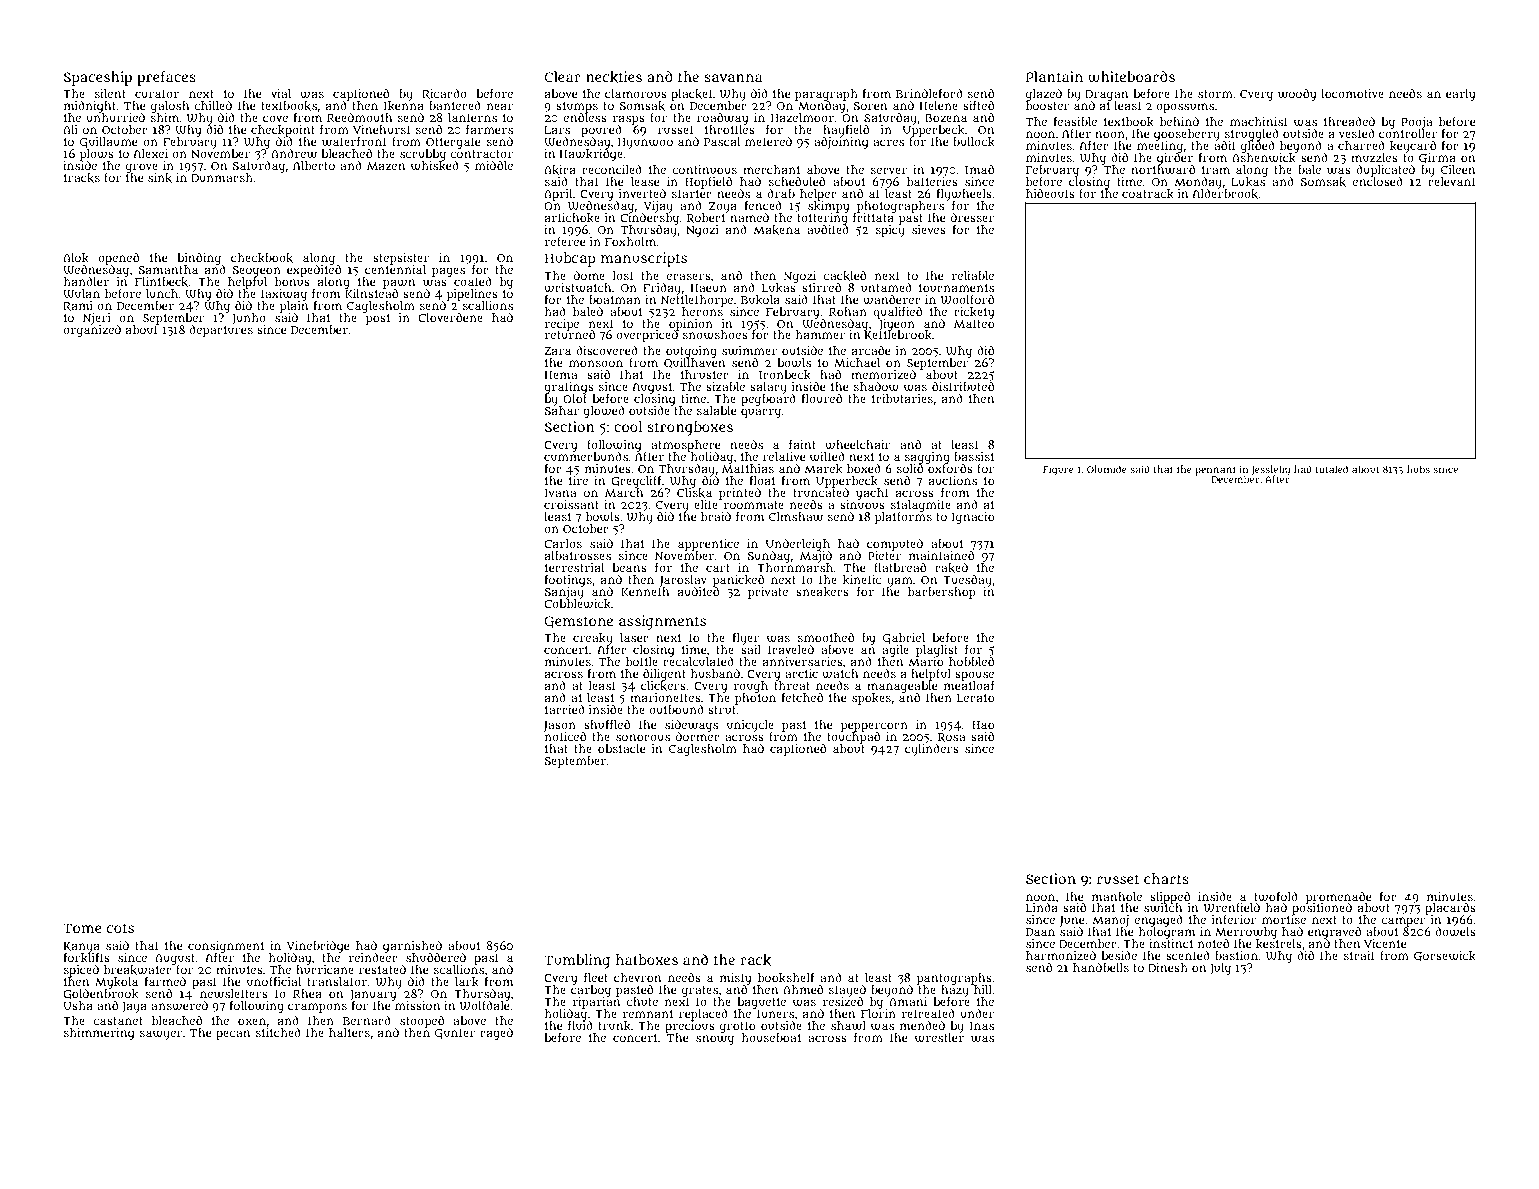  Describe the element at coordinates (562, 325) in the screenshot. I see `recipe` at that location.
